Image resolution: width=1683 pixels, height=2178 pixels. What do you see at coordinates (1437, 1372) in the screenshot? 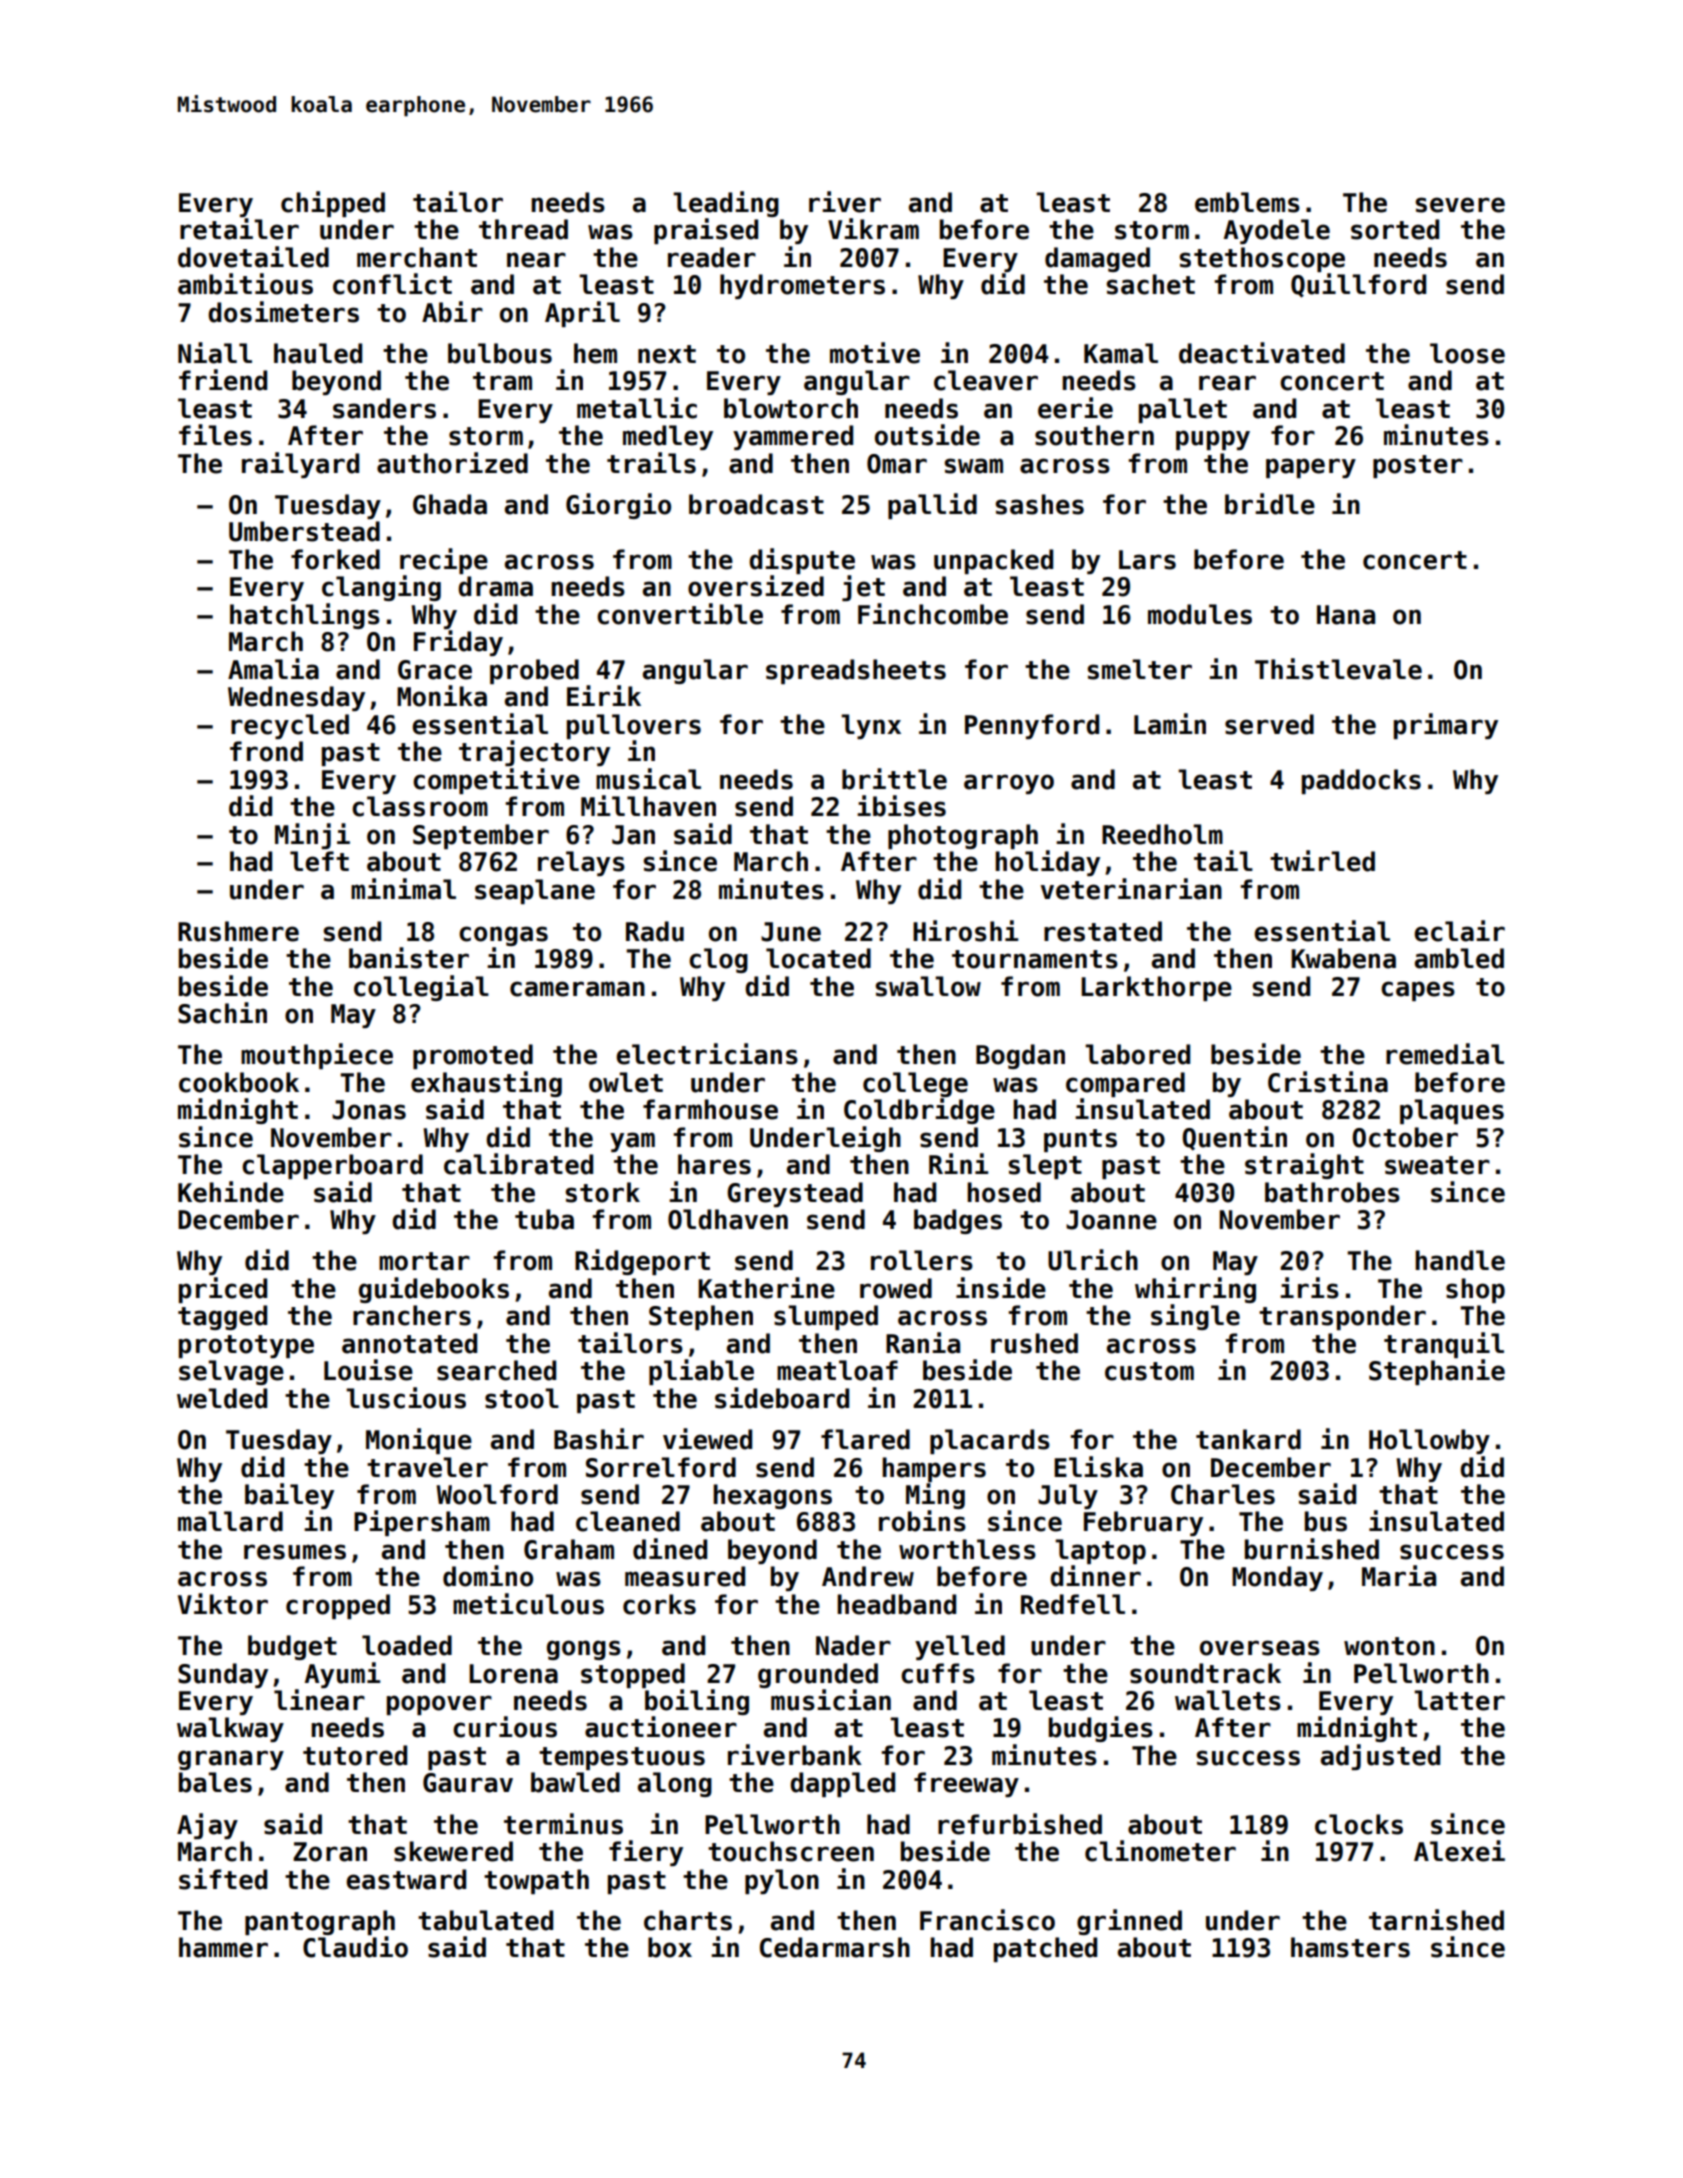
I see `Stephanie` at bounding box center [1437, 1372].
